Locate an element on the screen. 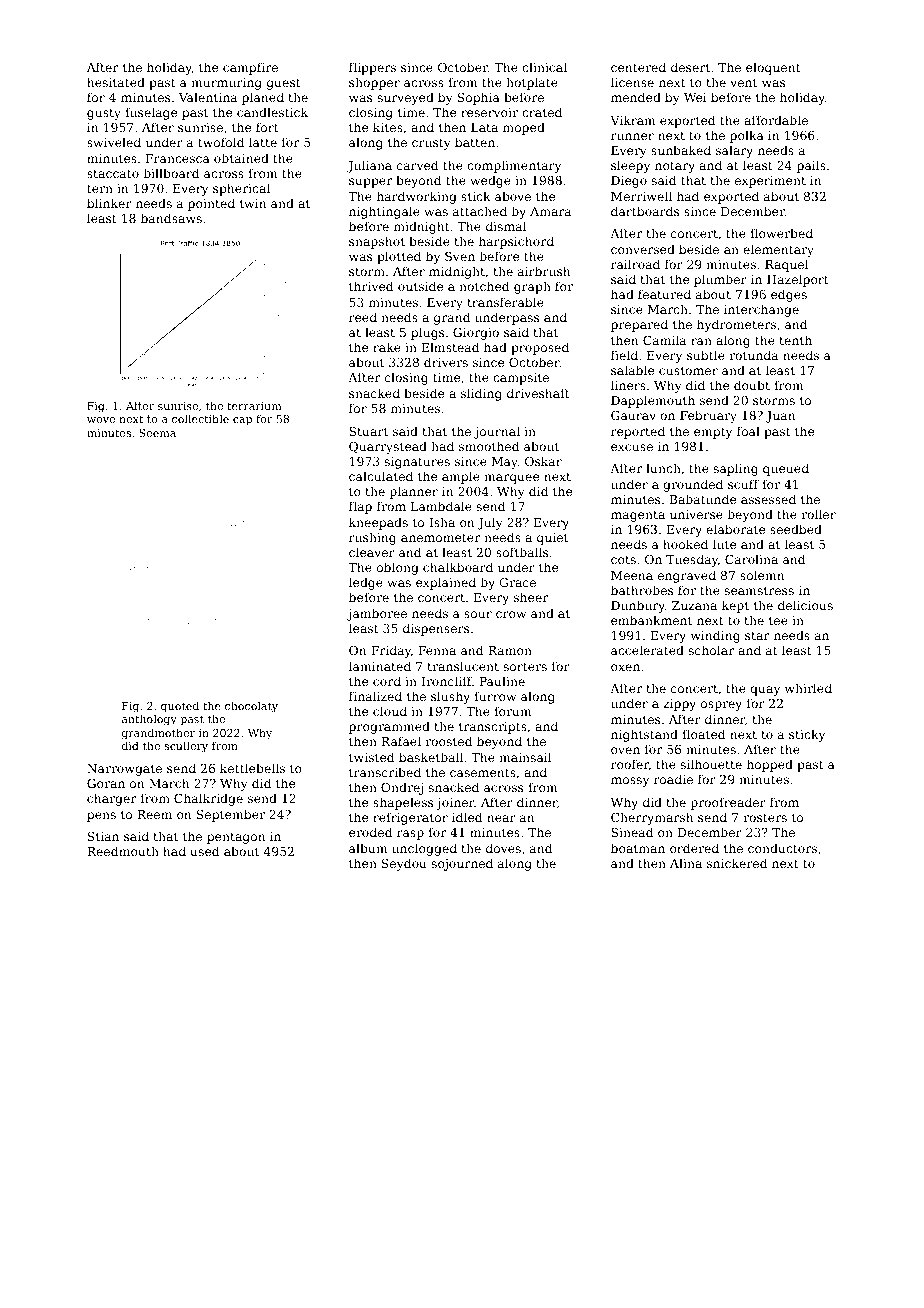 Image resolution: width=924 pixels, height=1308 pixels. centered is located at coordinates (638, 67).
